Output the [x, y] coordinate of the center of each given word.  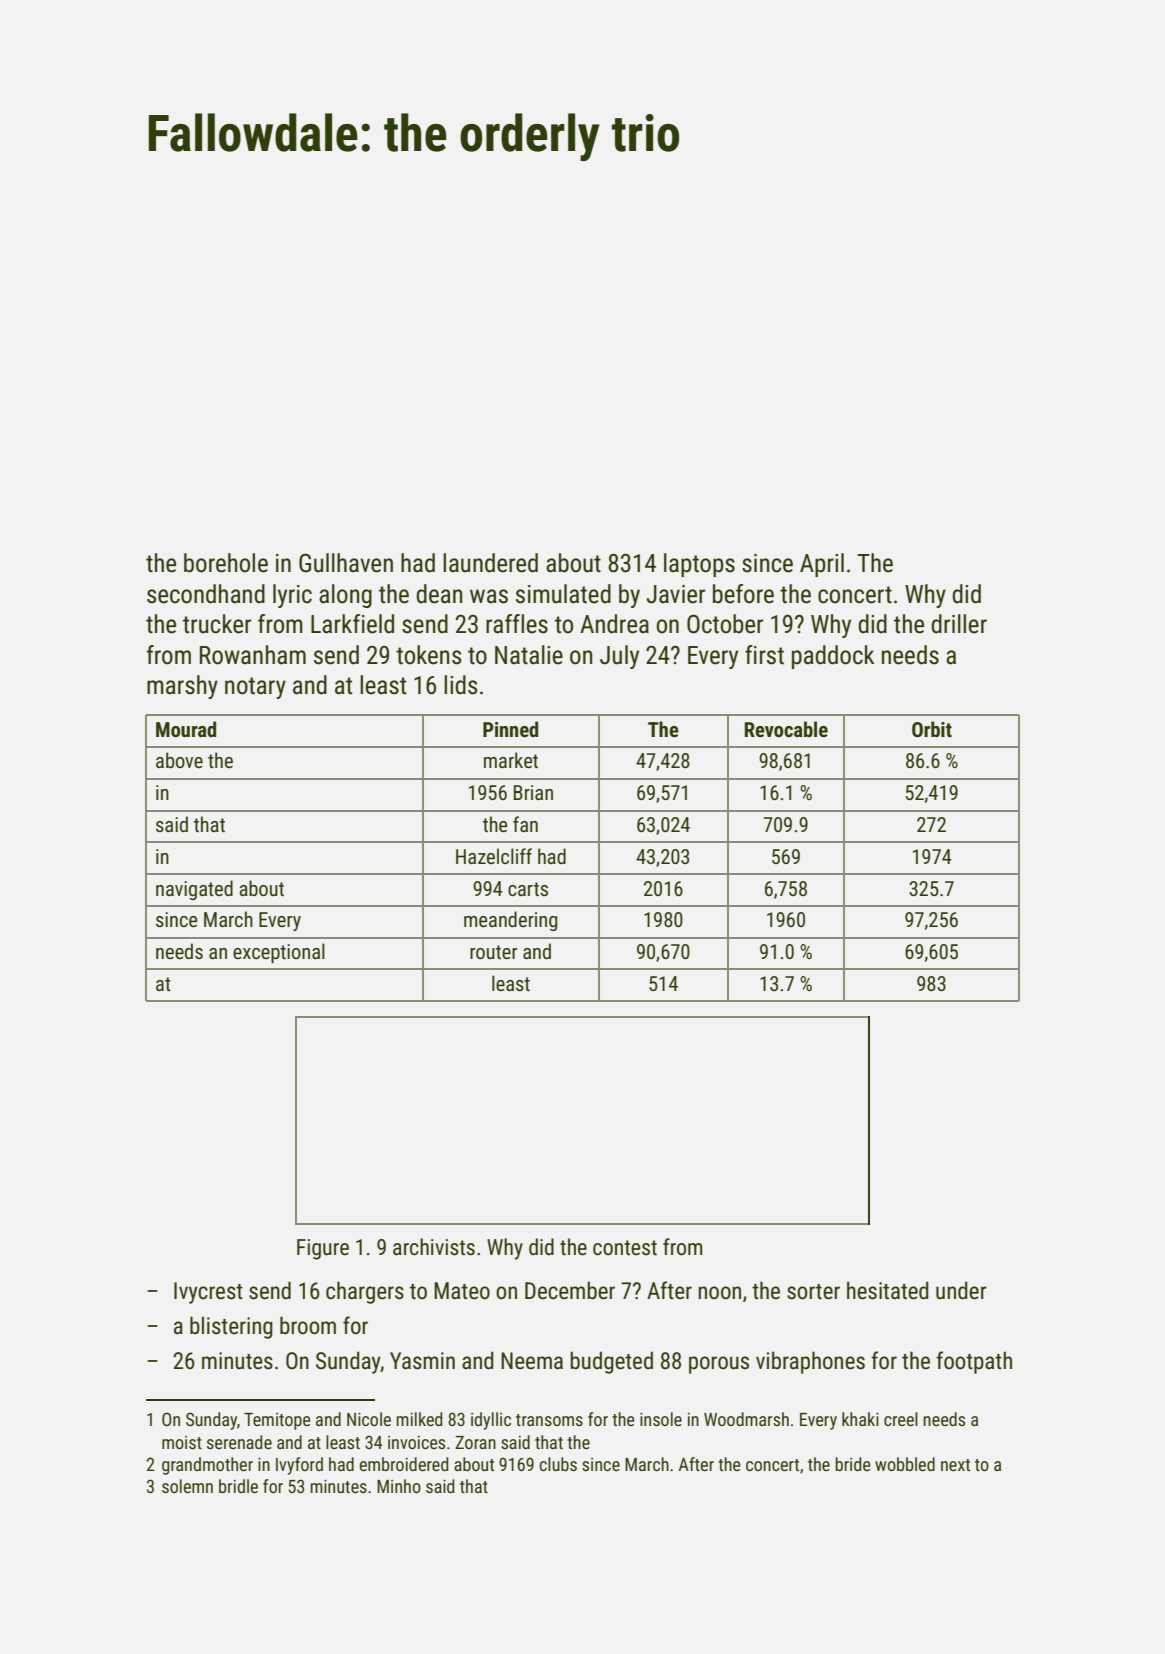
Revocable [786, 729]
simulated [563, 594]
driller [959, 624]
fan [525, 824]
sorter [813, 1292]
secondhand [206, 594]
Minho [399, 1486]
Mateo [462, 1291]
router [493, 952]
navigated [194, 890]
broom [308, 1325]
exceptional [279, 953]
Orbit [932, 729]
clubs [558, 1464]
